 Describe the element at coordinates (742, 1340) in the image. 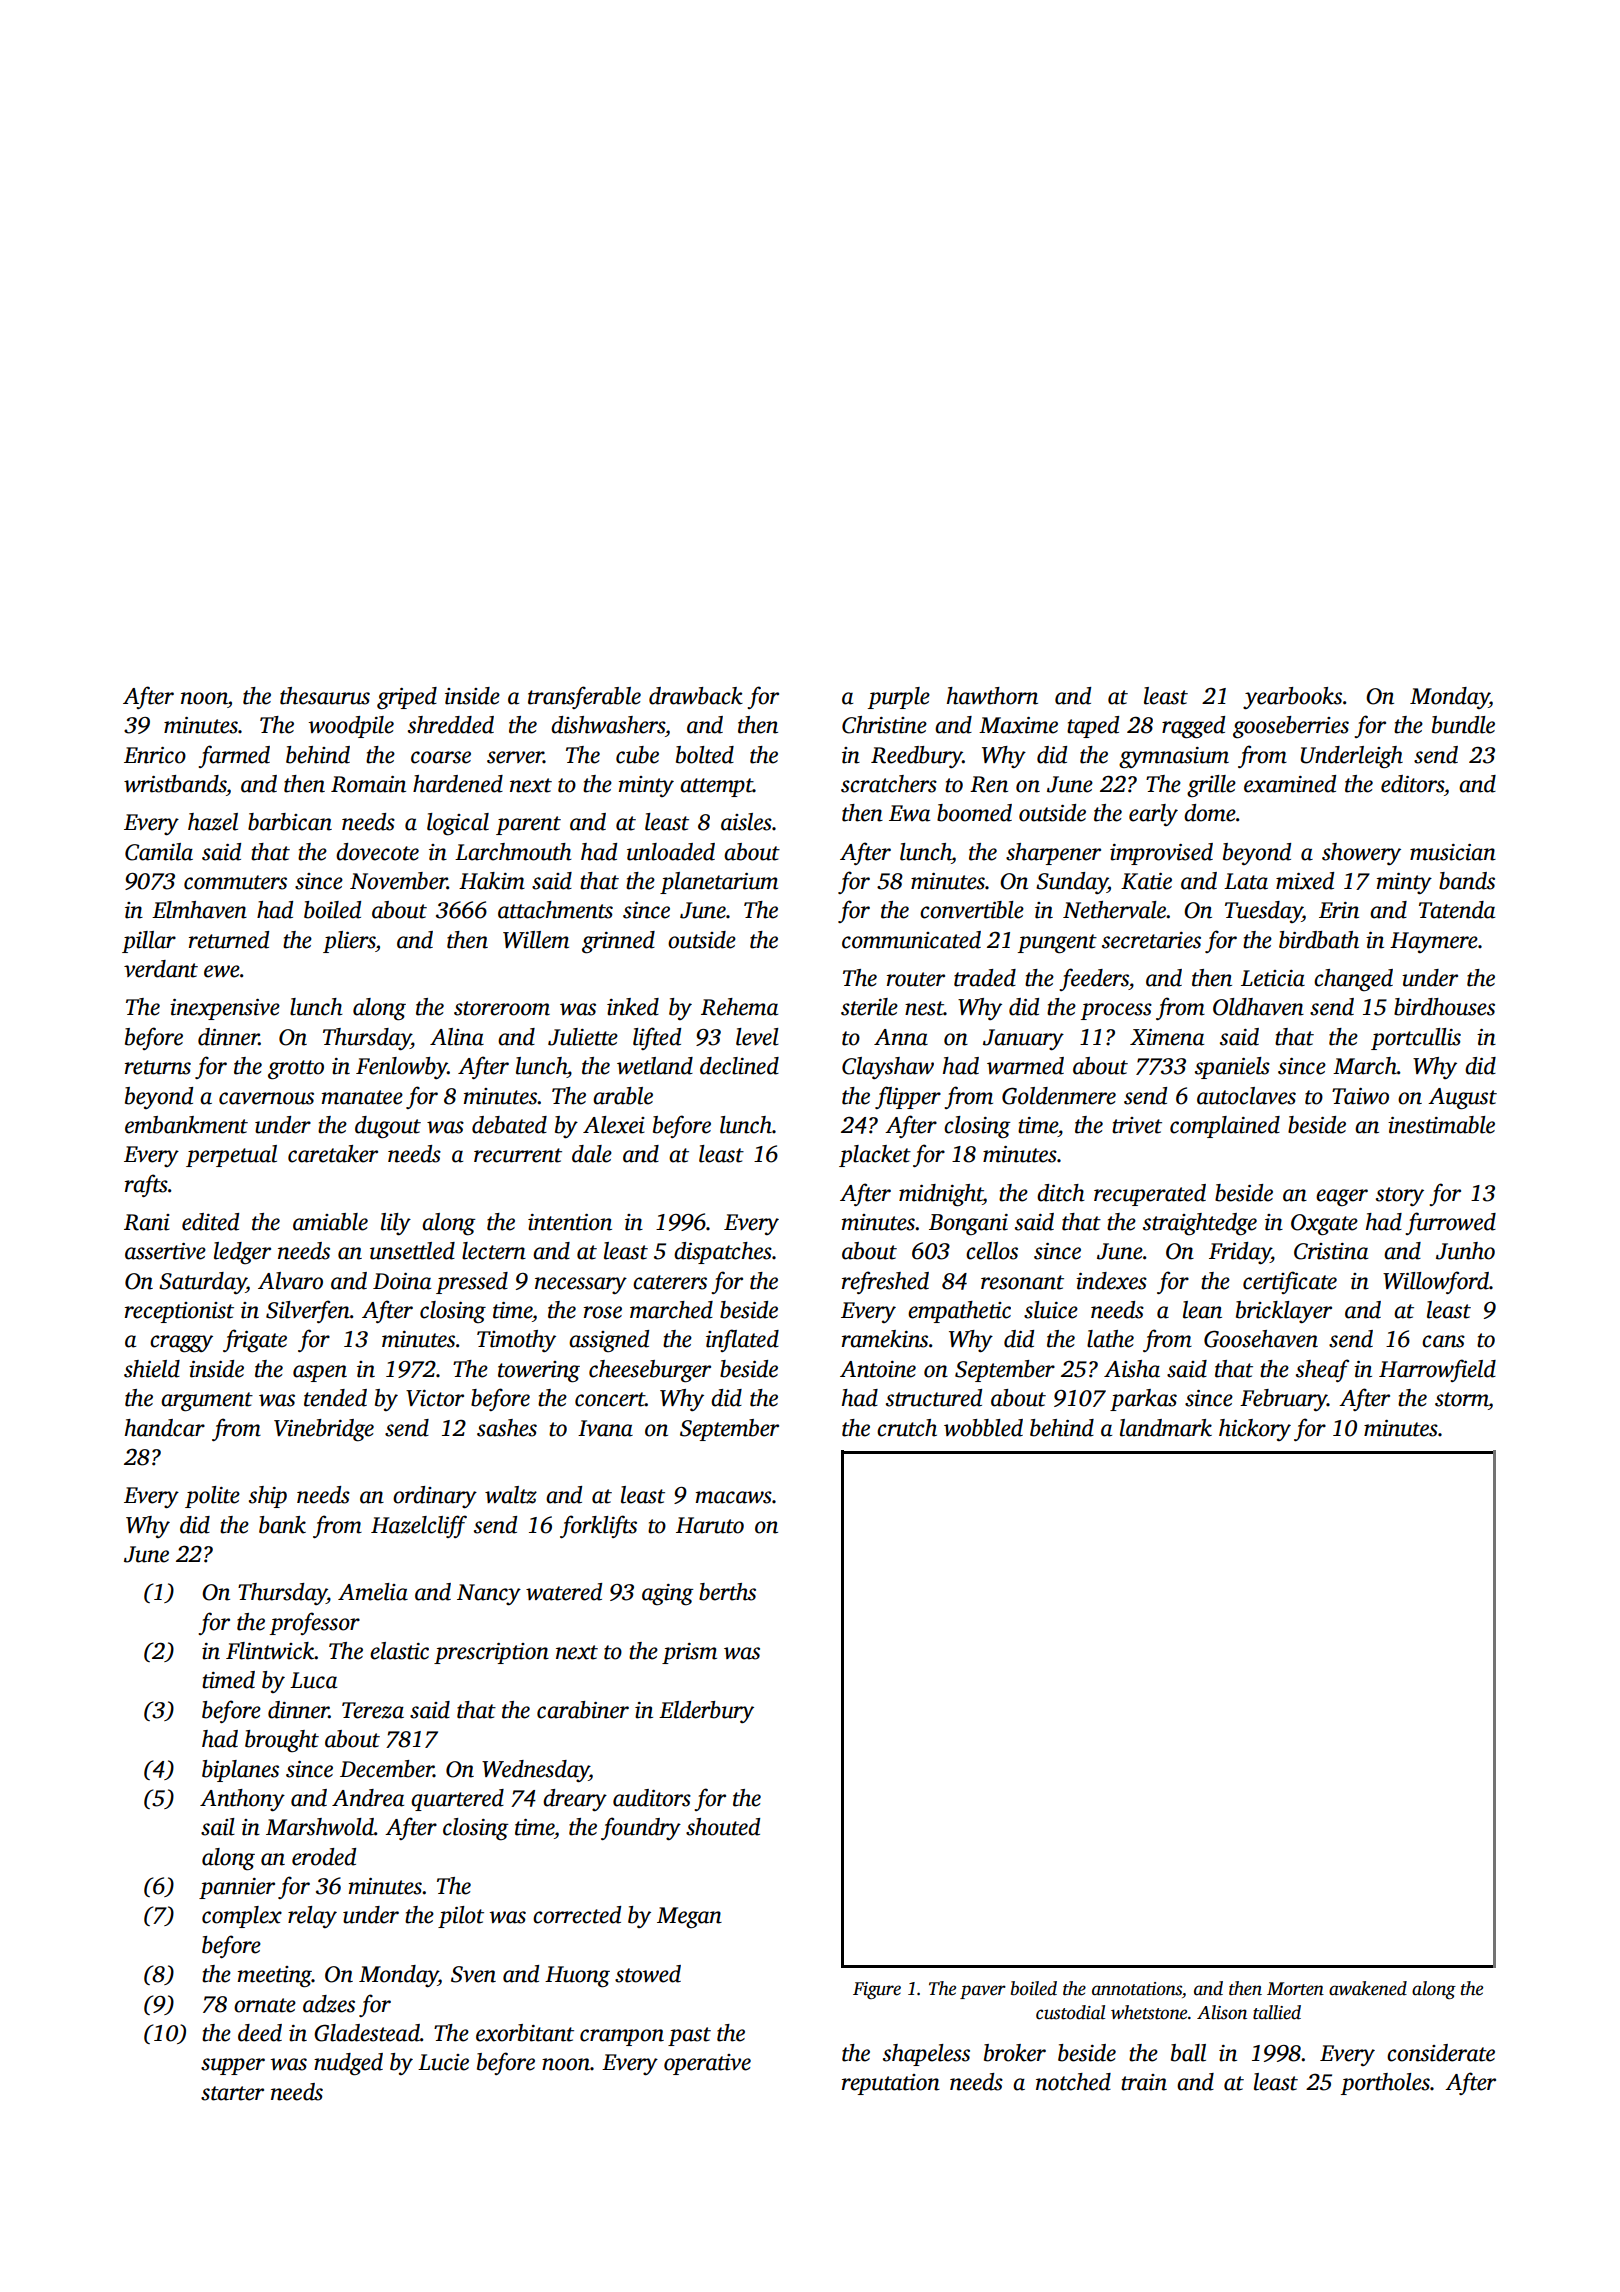

I see `inflated` at that location.
